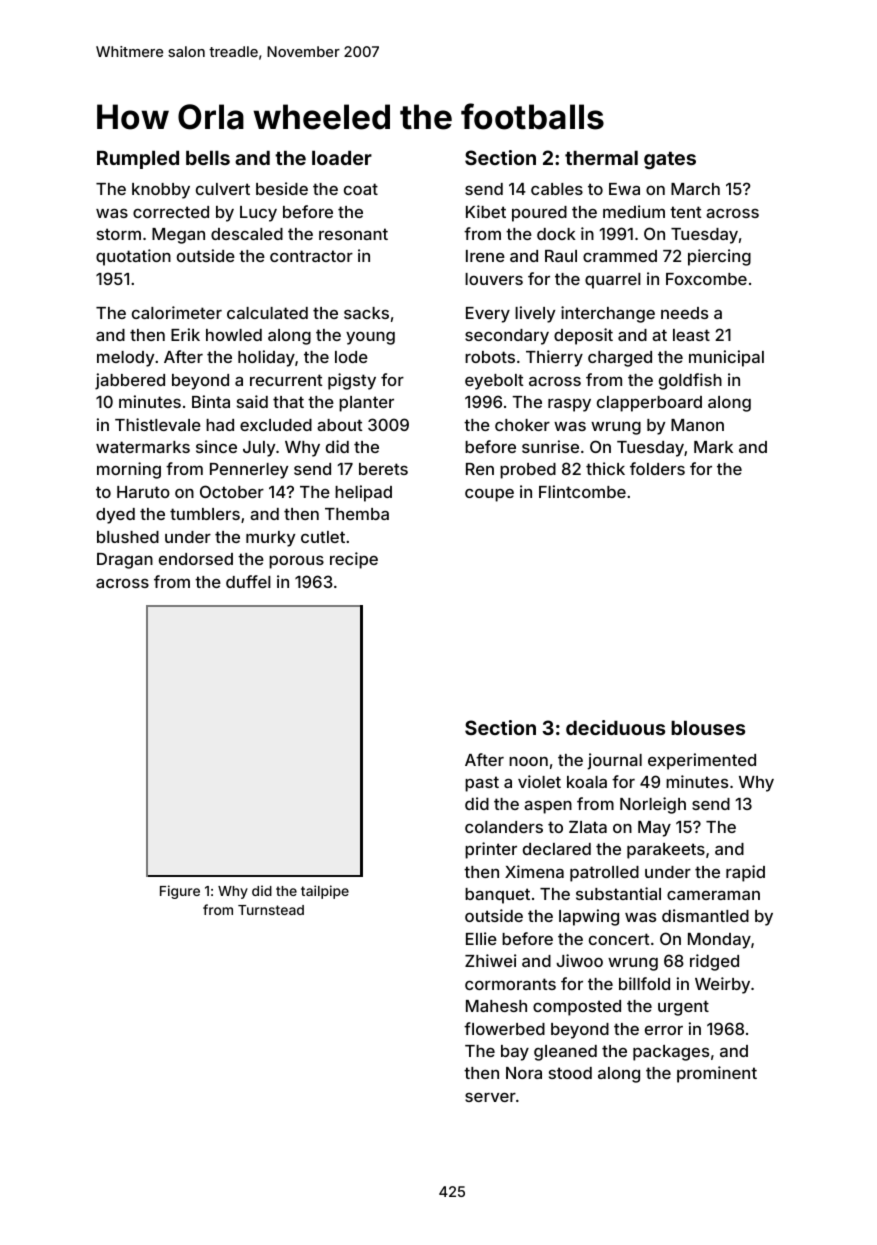  What do you see at coordinates (684, 313) in the screenshot?
I see `needs` at bounding box center [684, 313].
